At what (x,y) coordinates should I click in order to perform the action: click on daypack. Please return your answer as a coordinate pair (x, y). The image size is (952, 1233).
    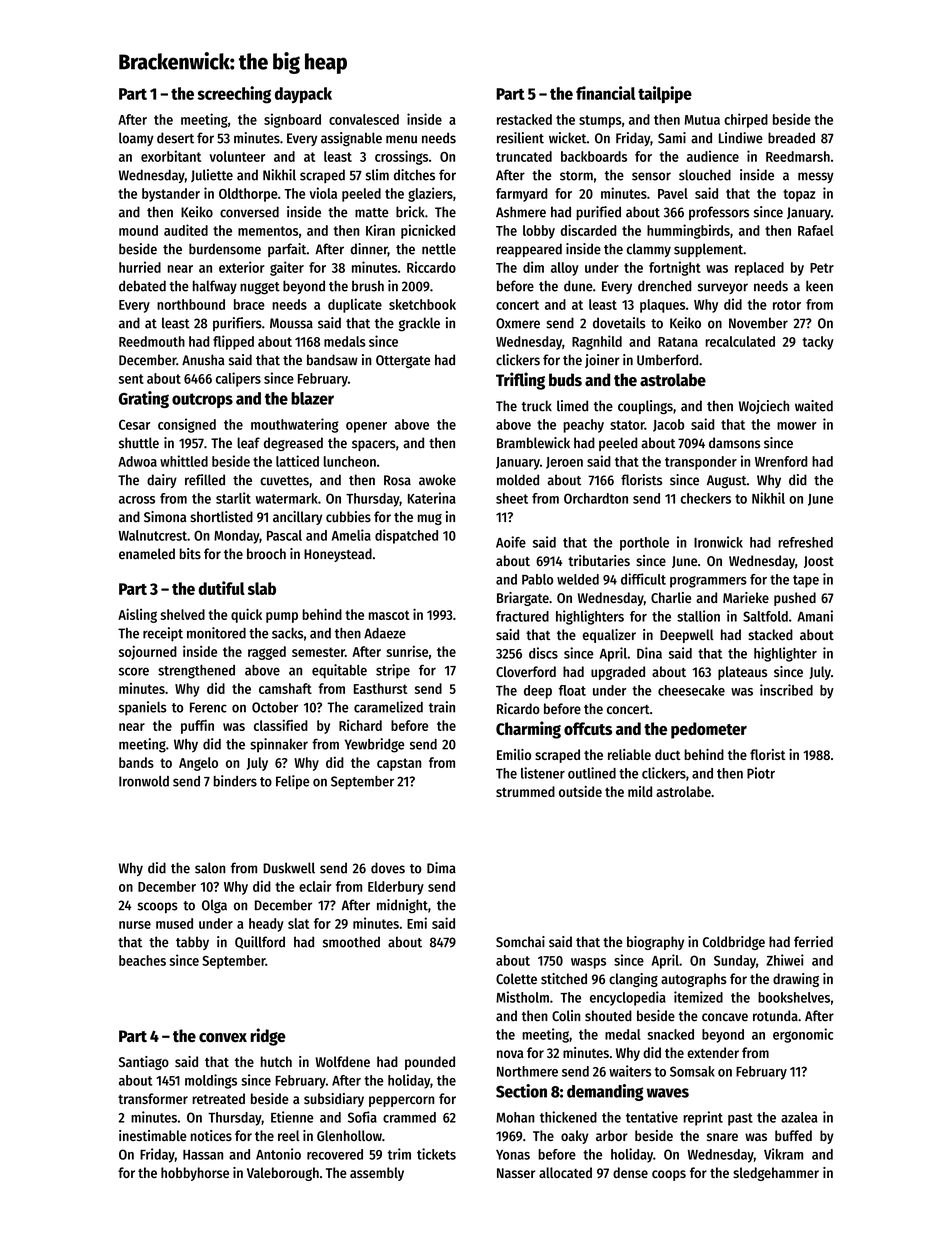
    Looking at the image, I should click on (303, 95).
